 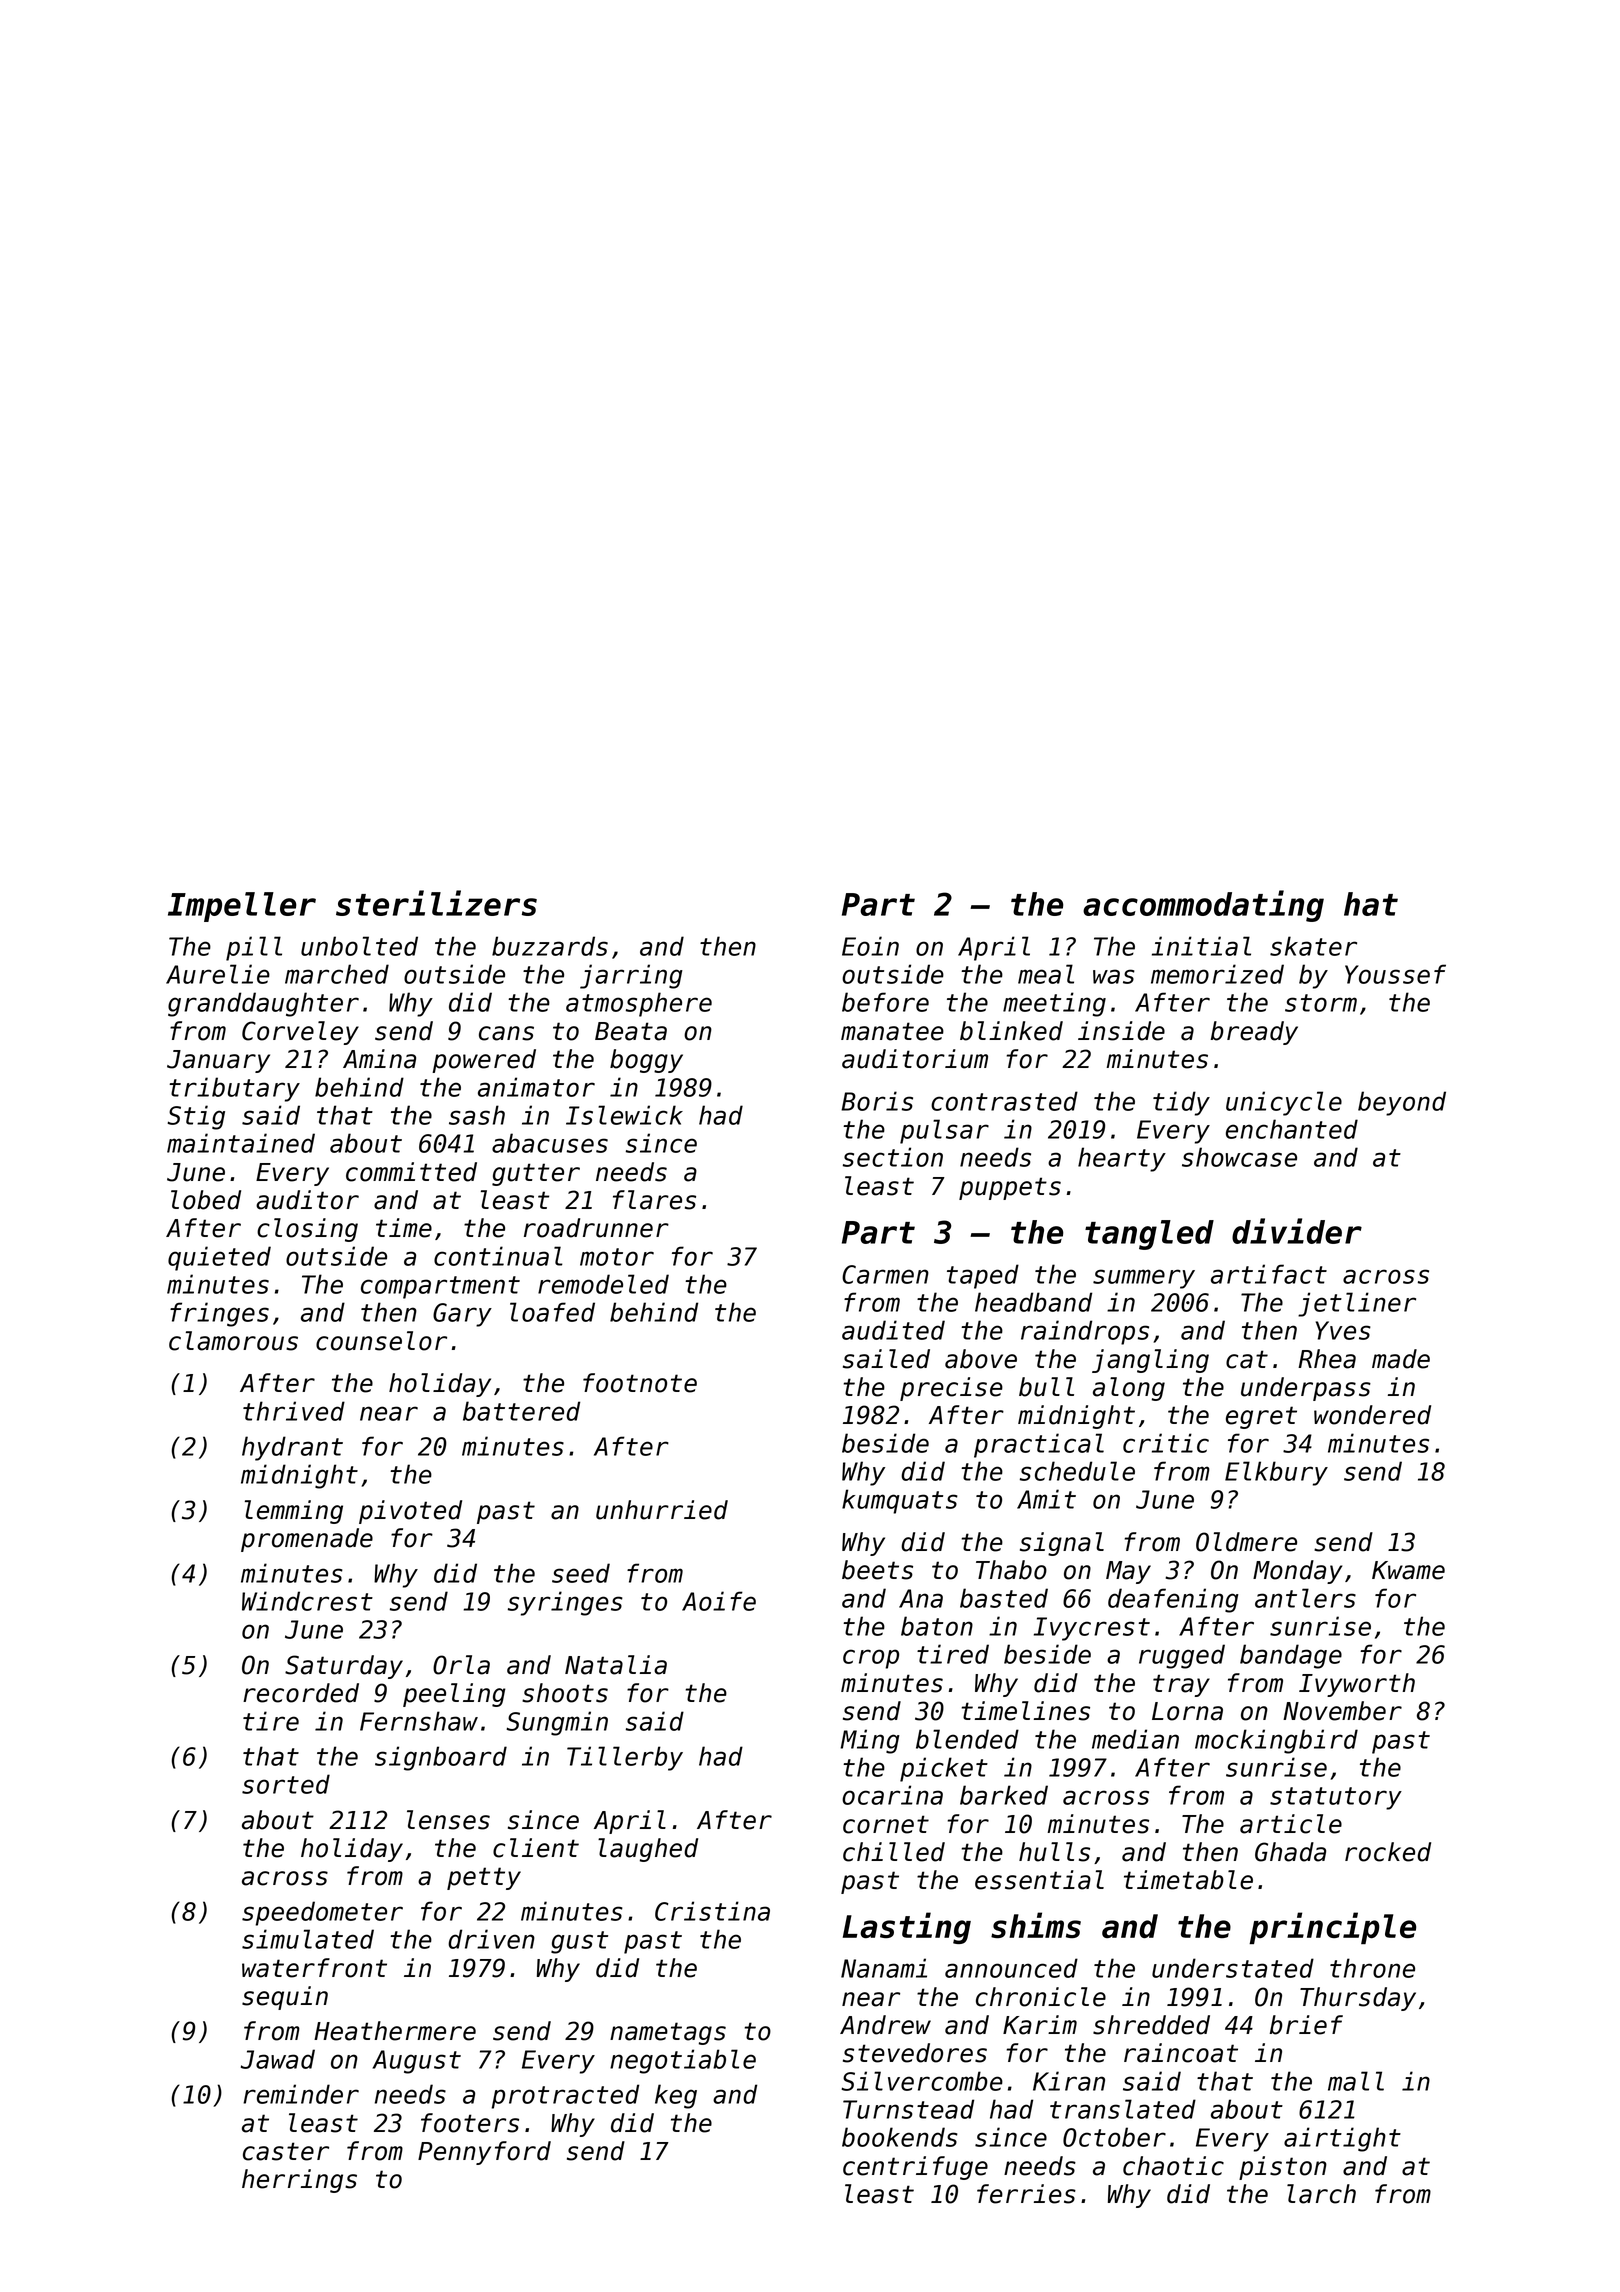 I want to click on herrings, so click(x=299, y=2181).
